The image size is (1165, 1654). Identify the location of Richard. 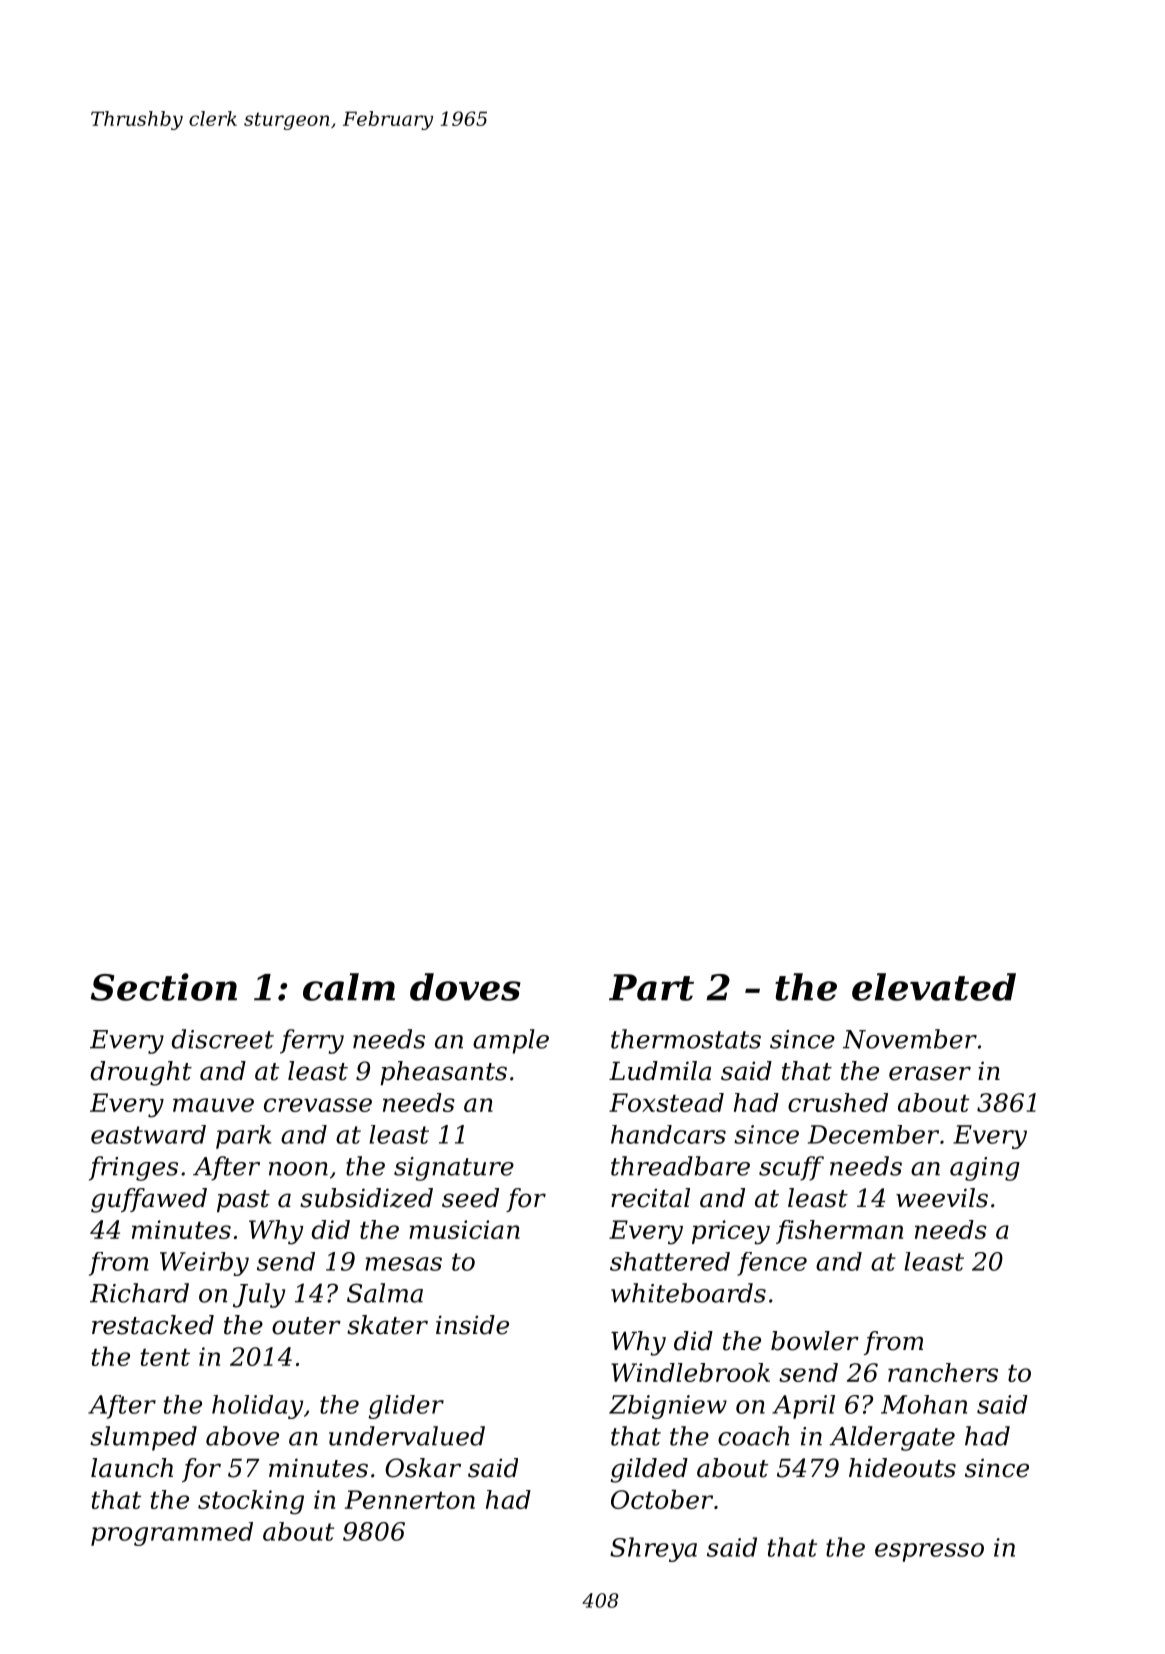
(139, 1293).
